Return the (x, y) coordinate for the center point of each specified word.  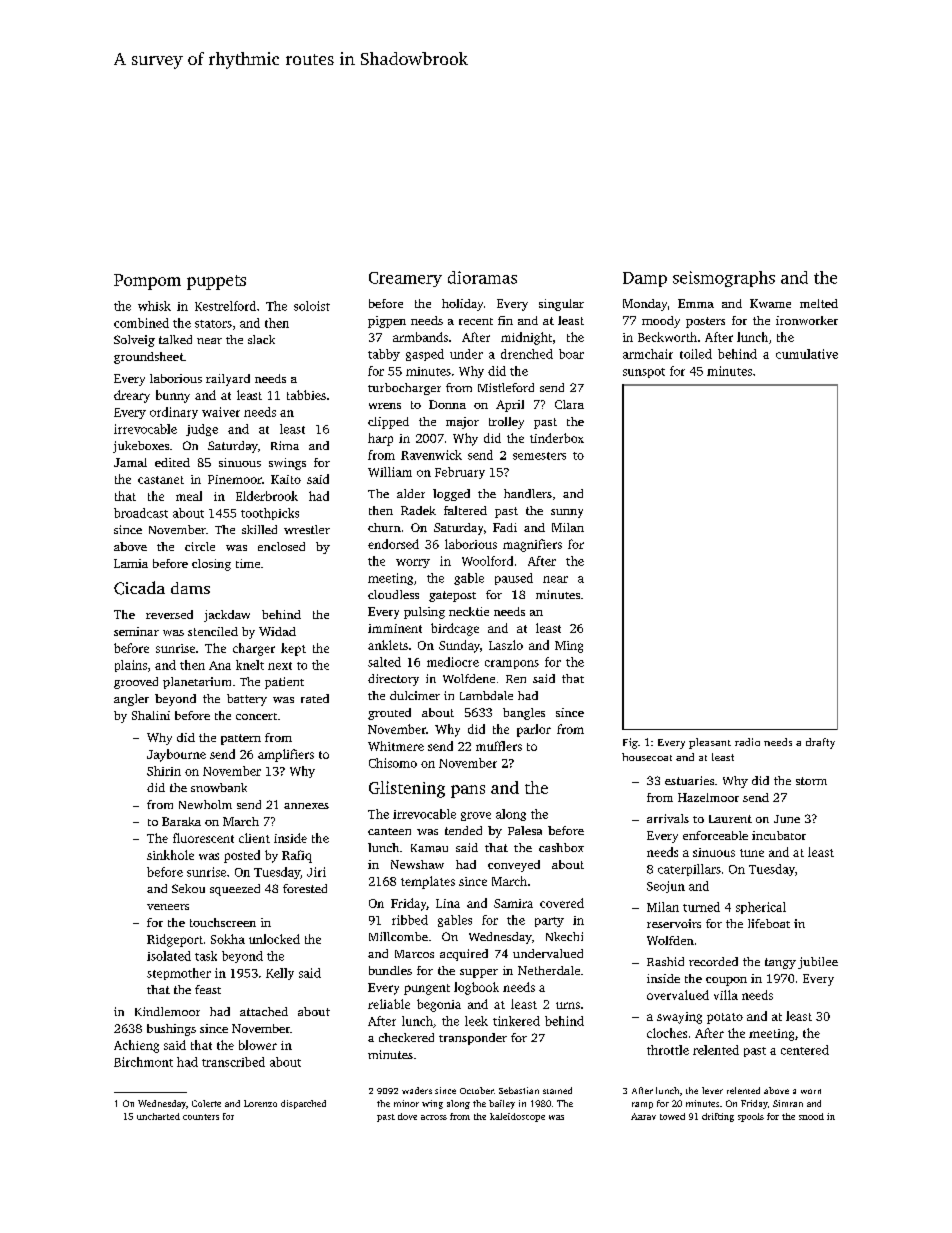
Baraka (181, 821)
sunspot (644, 373)
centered (805, 1050)
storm (811, 781)
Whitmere (396, 746)
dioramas (482, 277)
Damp (645, 279)
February (460, 473)
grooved (136, 683)
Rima (285, 445)
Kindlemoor (167, 1011)
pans (468, 791)
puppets (216, 282)
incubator (779, 835)
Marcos (414, 954)
